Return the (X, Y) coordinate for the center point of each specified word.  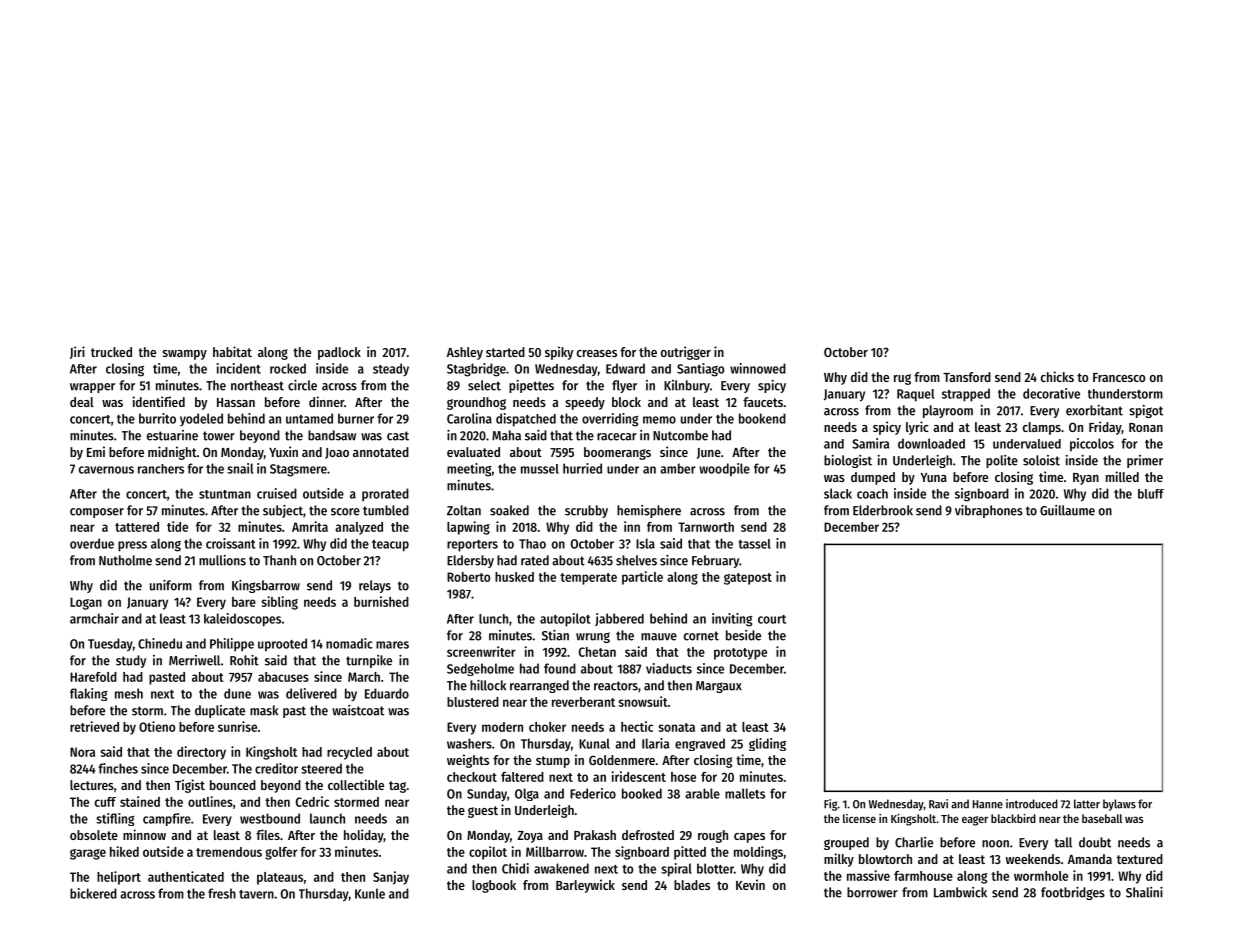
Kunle (370, 893)
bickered (93, 893)
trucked (111, 352)
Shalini (1144, 892)
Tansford (967, 377)
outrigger (686, 353)
